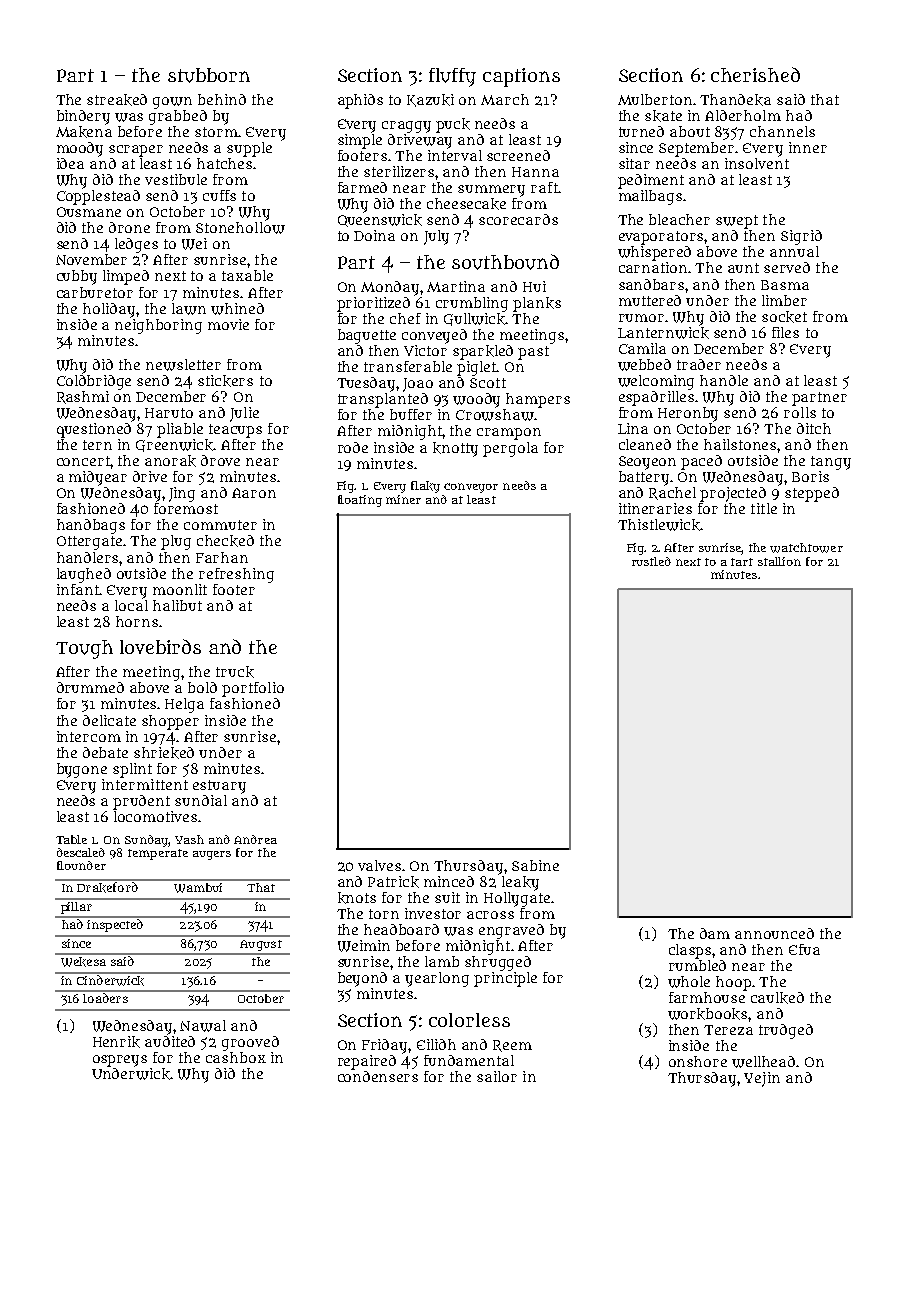 The height and width of the document is (1316, 908). I want to click on conveyor, so click(471, 488).
